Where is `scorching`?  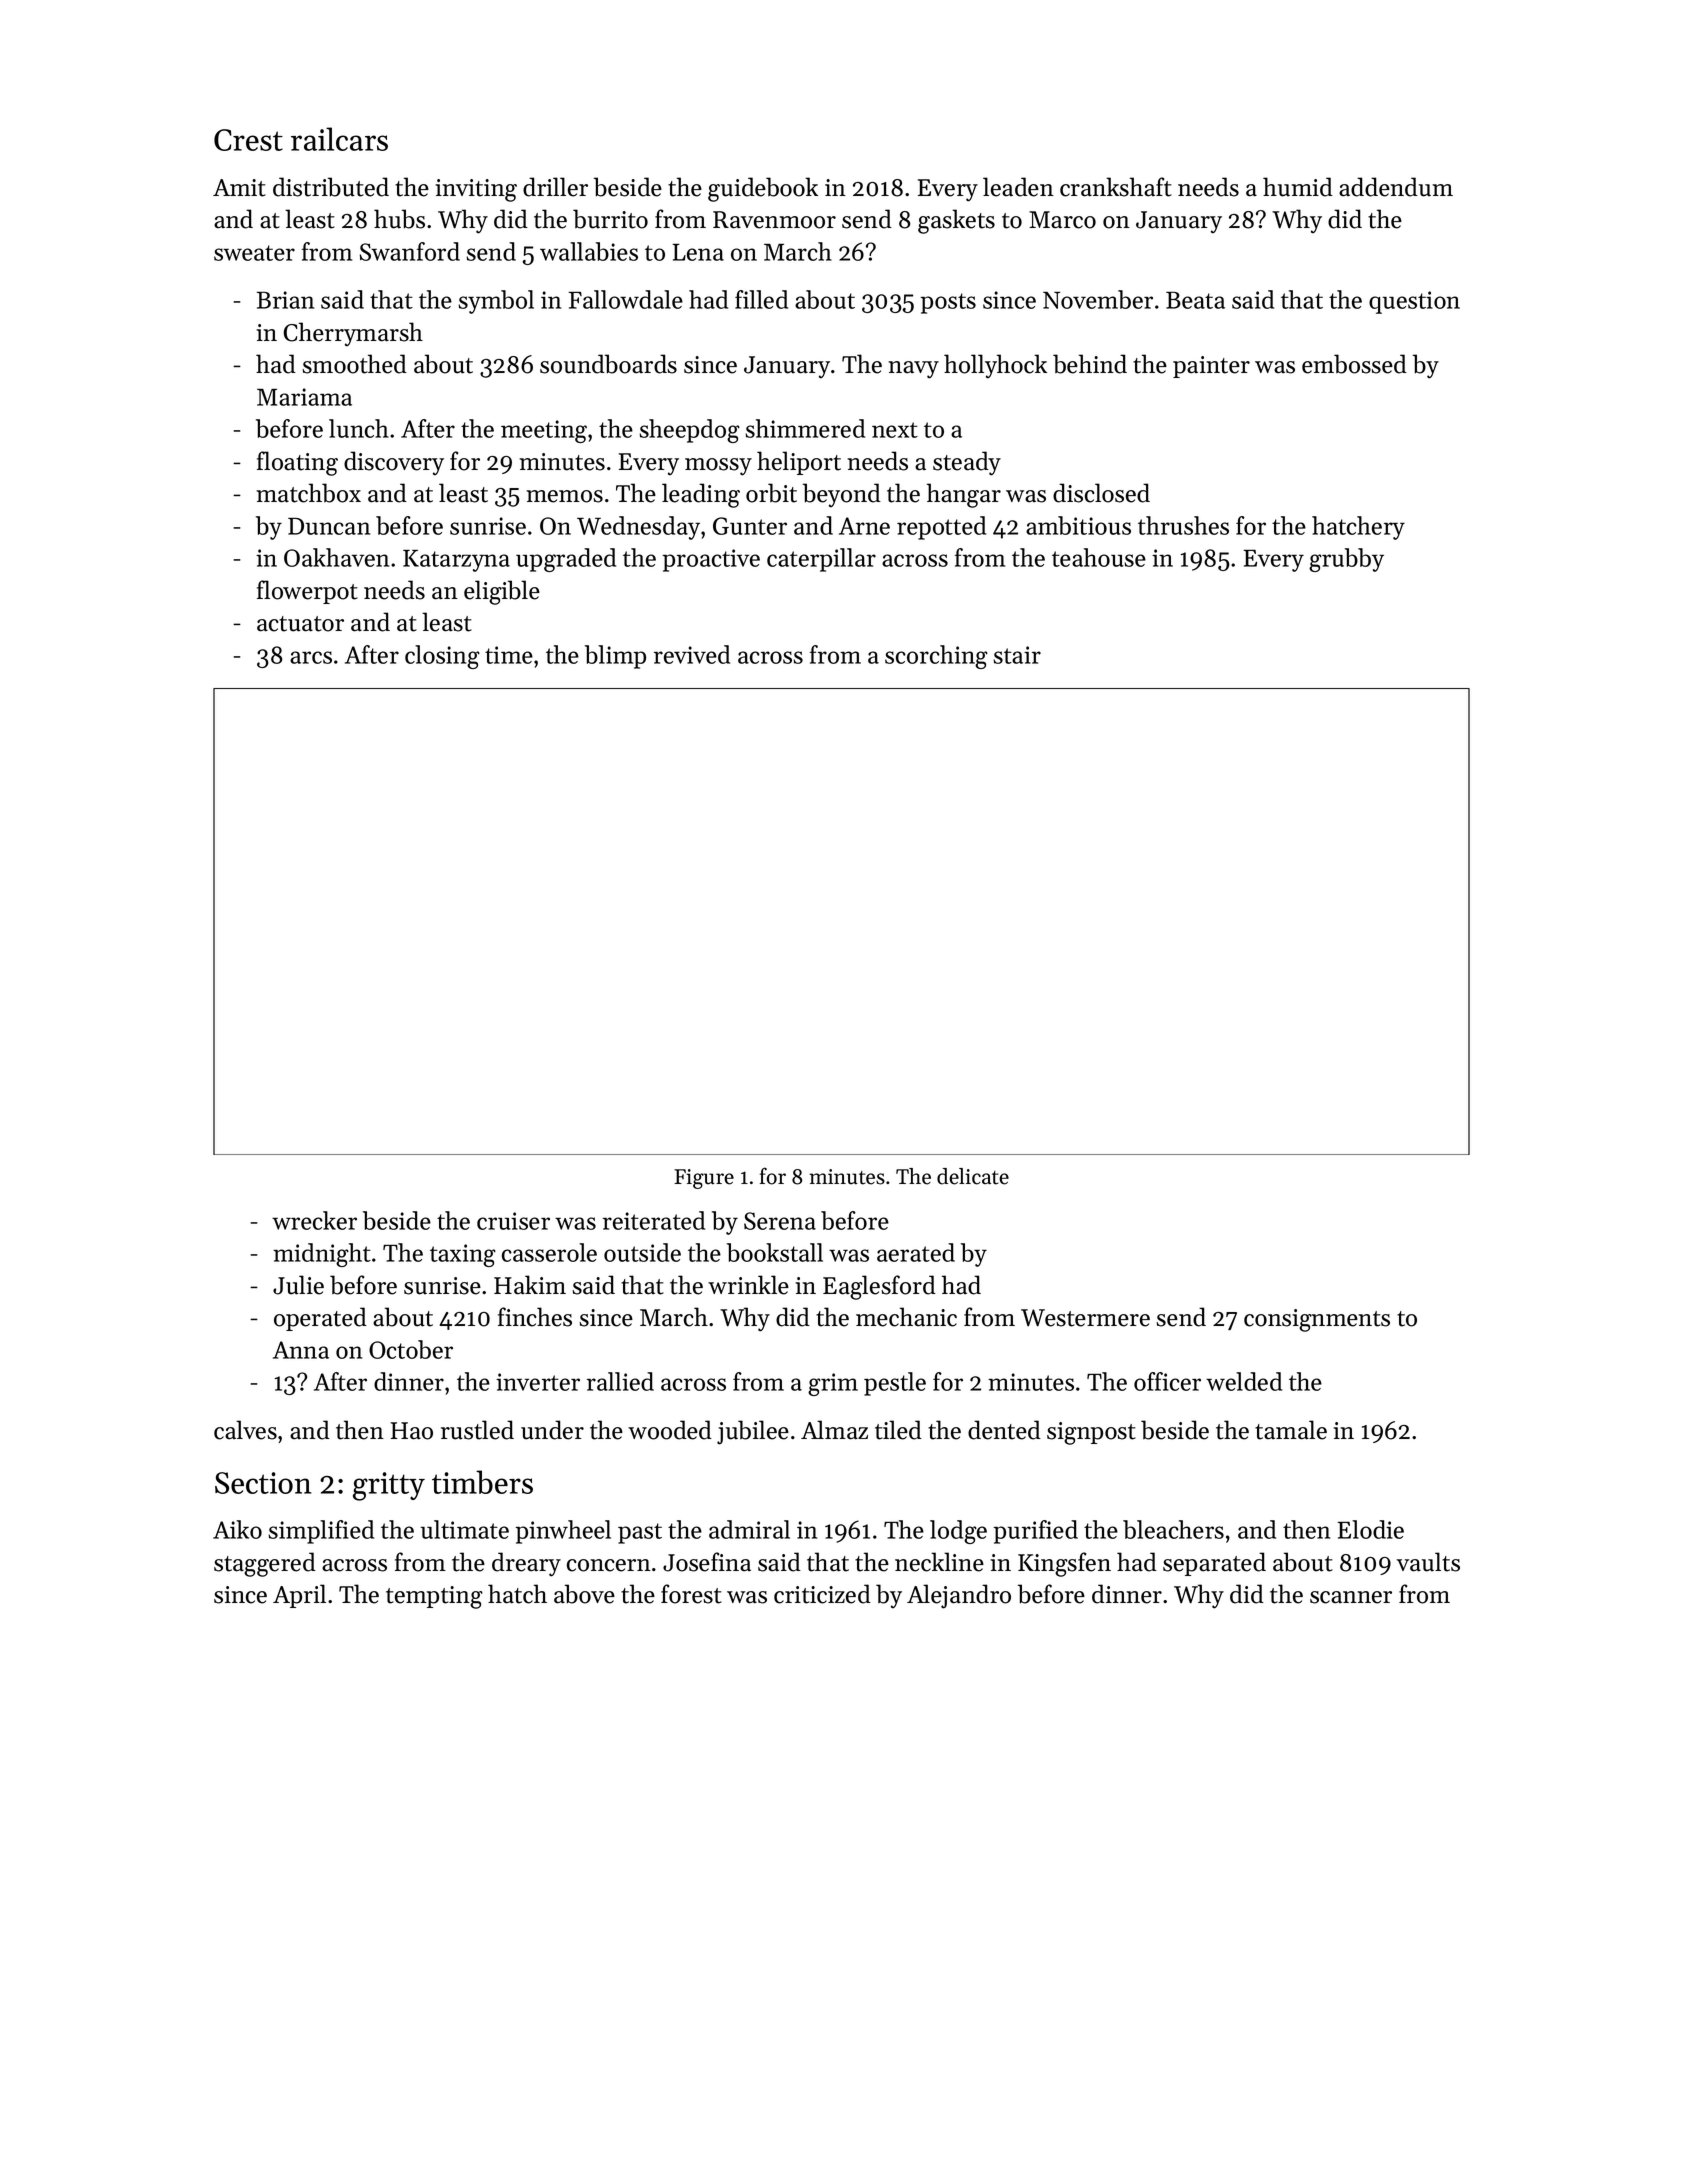 scorching is located at coordinates (936, 657).
